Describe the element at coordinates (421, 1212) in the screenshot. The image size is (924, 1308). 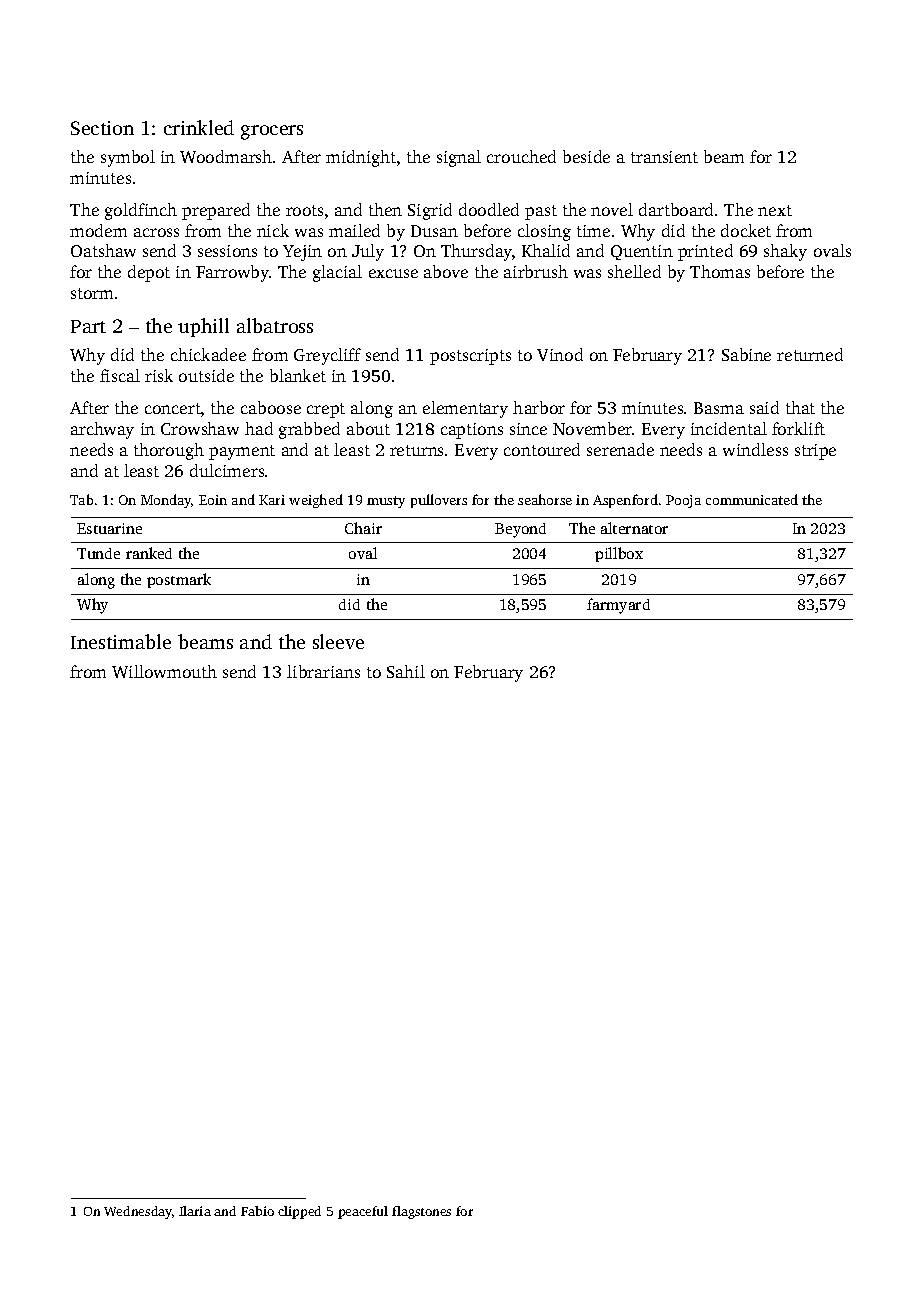
I see `flagstones` at that location.
